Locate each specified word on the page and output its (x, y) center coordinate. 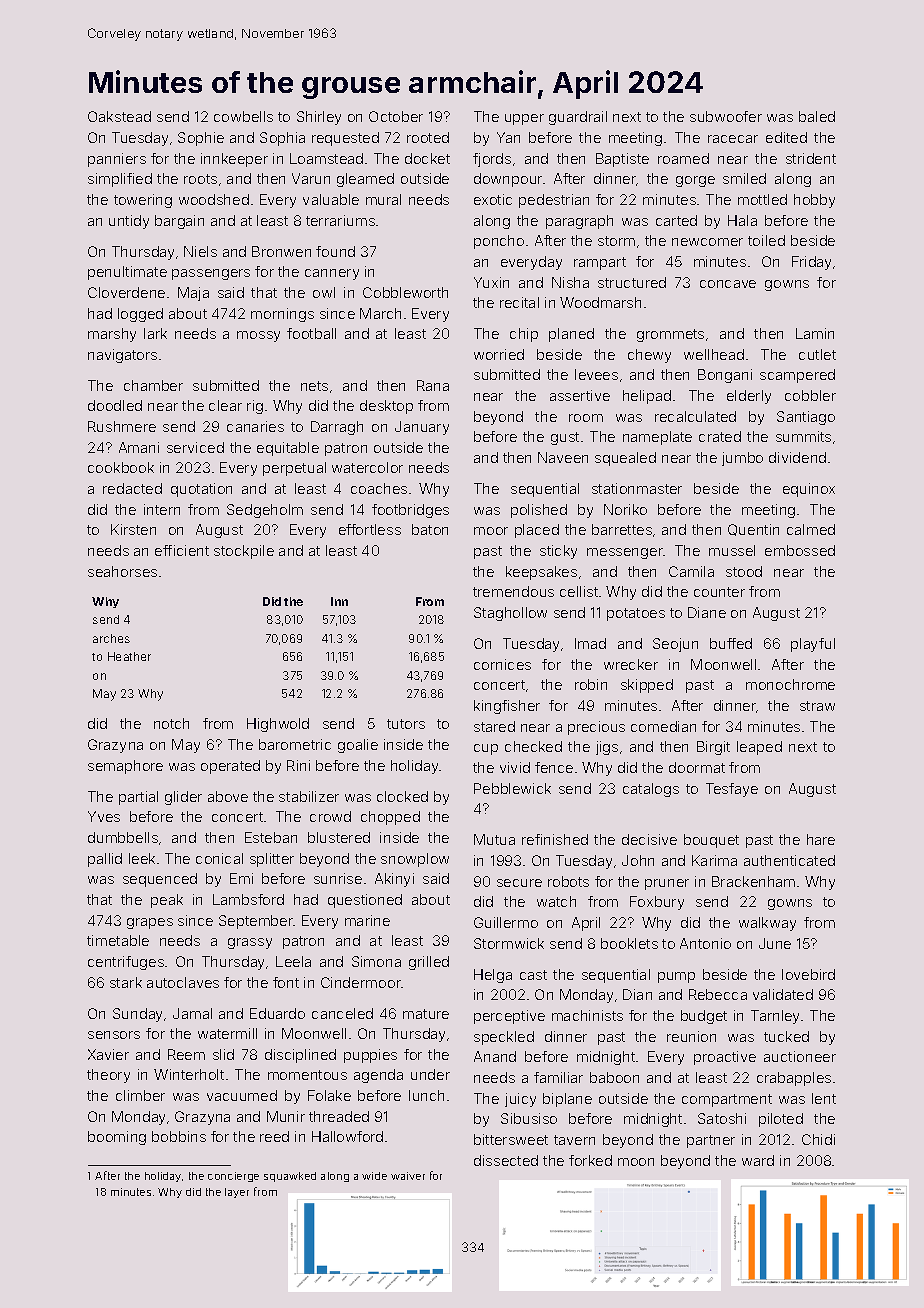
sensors (114, 1035)
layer (237, 1193)
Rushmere (122, 426)
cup (486, 749)
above (228, 796)
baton (430, 529)
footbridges (410, 511)
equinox (809, 490)
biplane (567, 1100)
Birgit (713, 748)
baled (817, 116)
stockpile (244, 552)
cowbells (243, 116)
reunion (691, 1036)
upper (524, 119)
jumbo (742, 459)
